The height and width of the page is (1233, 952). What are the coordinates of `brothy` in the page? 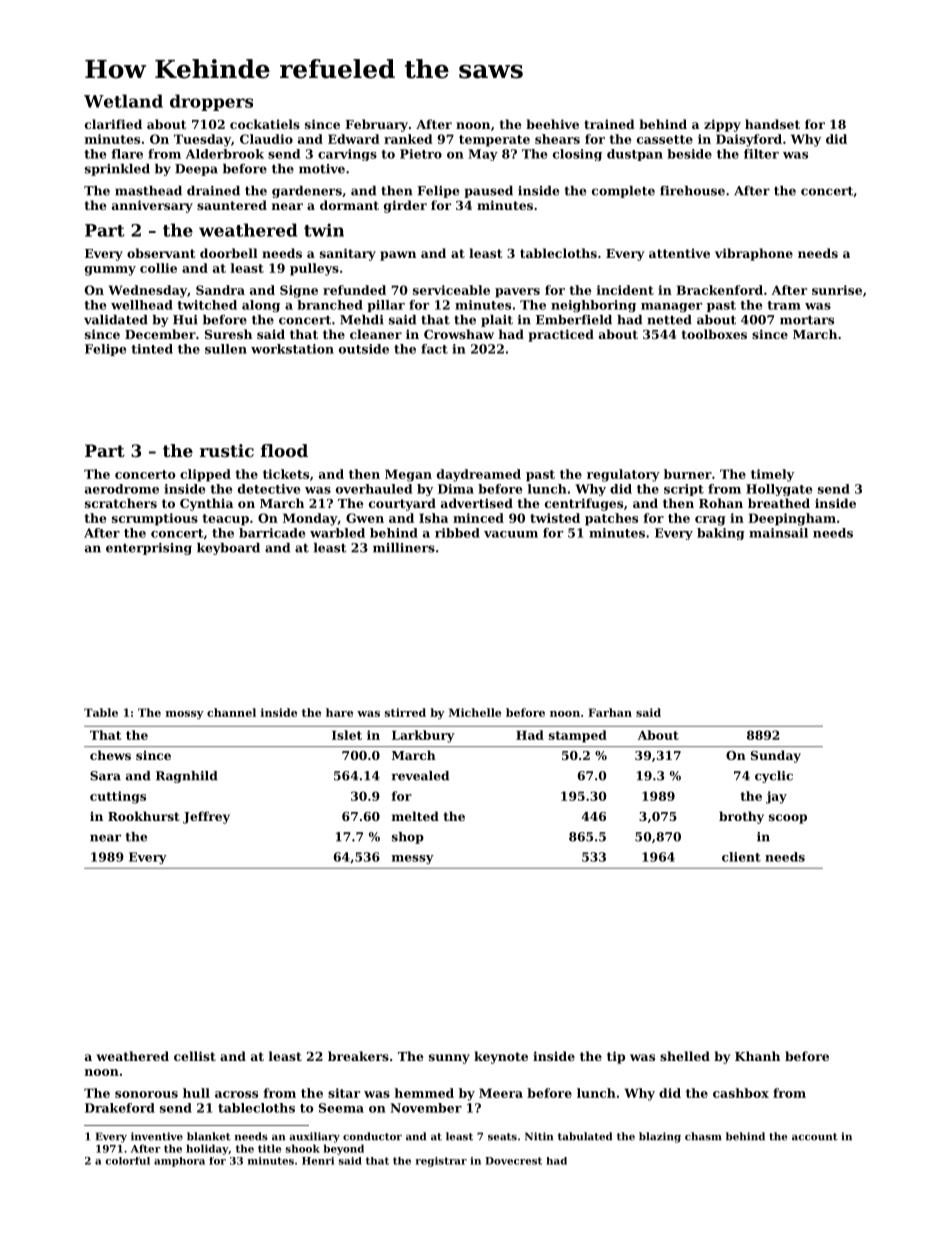 It's located at (741, 817).
